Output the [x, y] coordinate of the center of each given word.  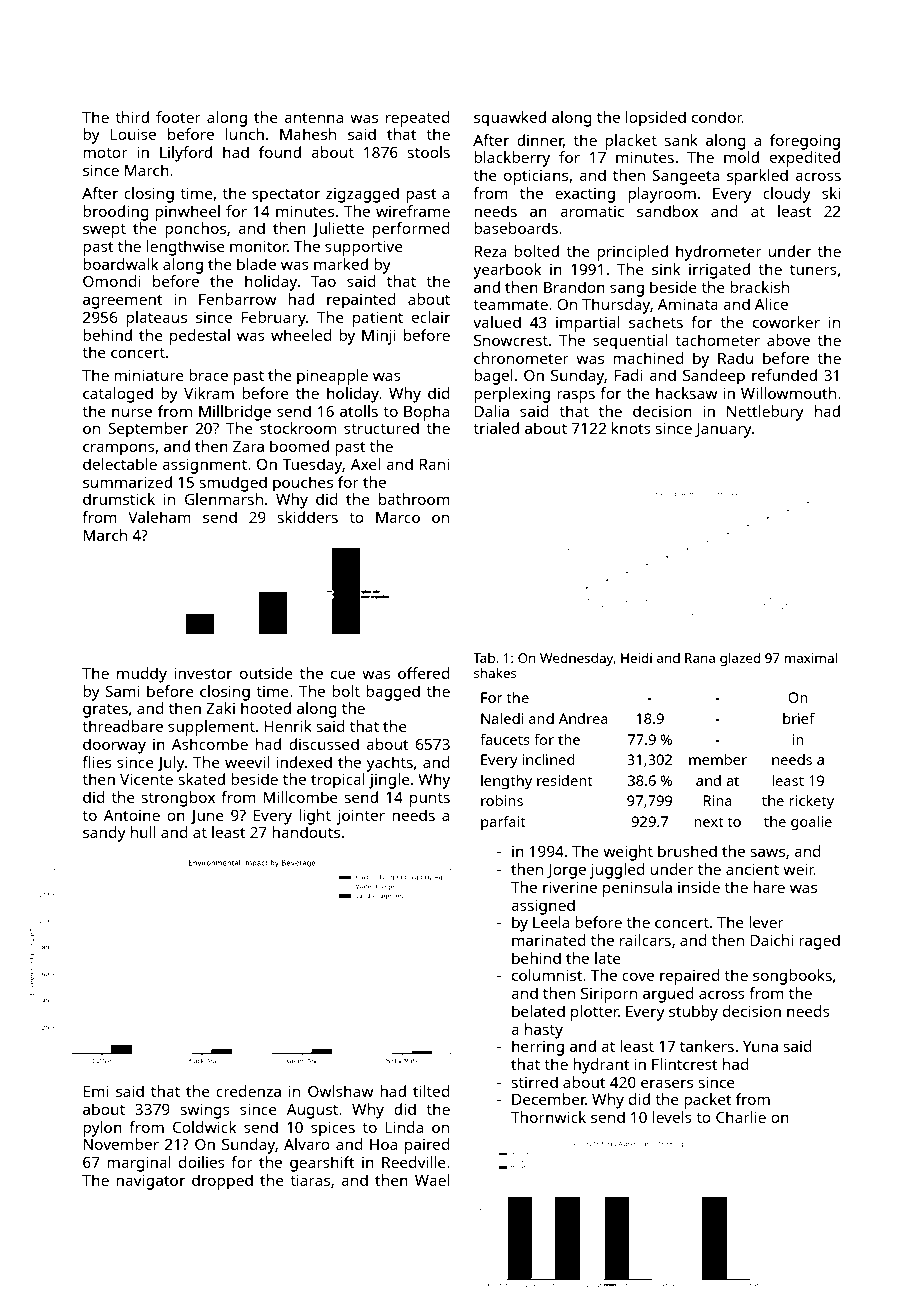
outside [266, 673]
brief [799, 718]
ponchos [195, 230]
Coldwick [204, 1127]
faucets [505, 739]
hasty [544, 1031]
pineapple [332, 377]
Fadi [628, 375]
